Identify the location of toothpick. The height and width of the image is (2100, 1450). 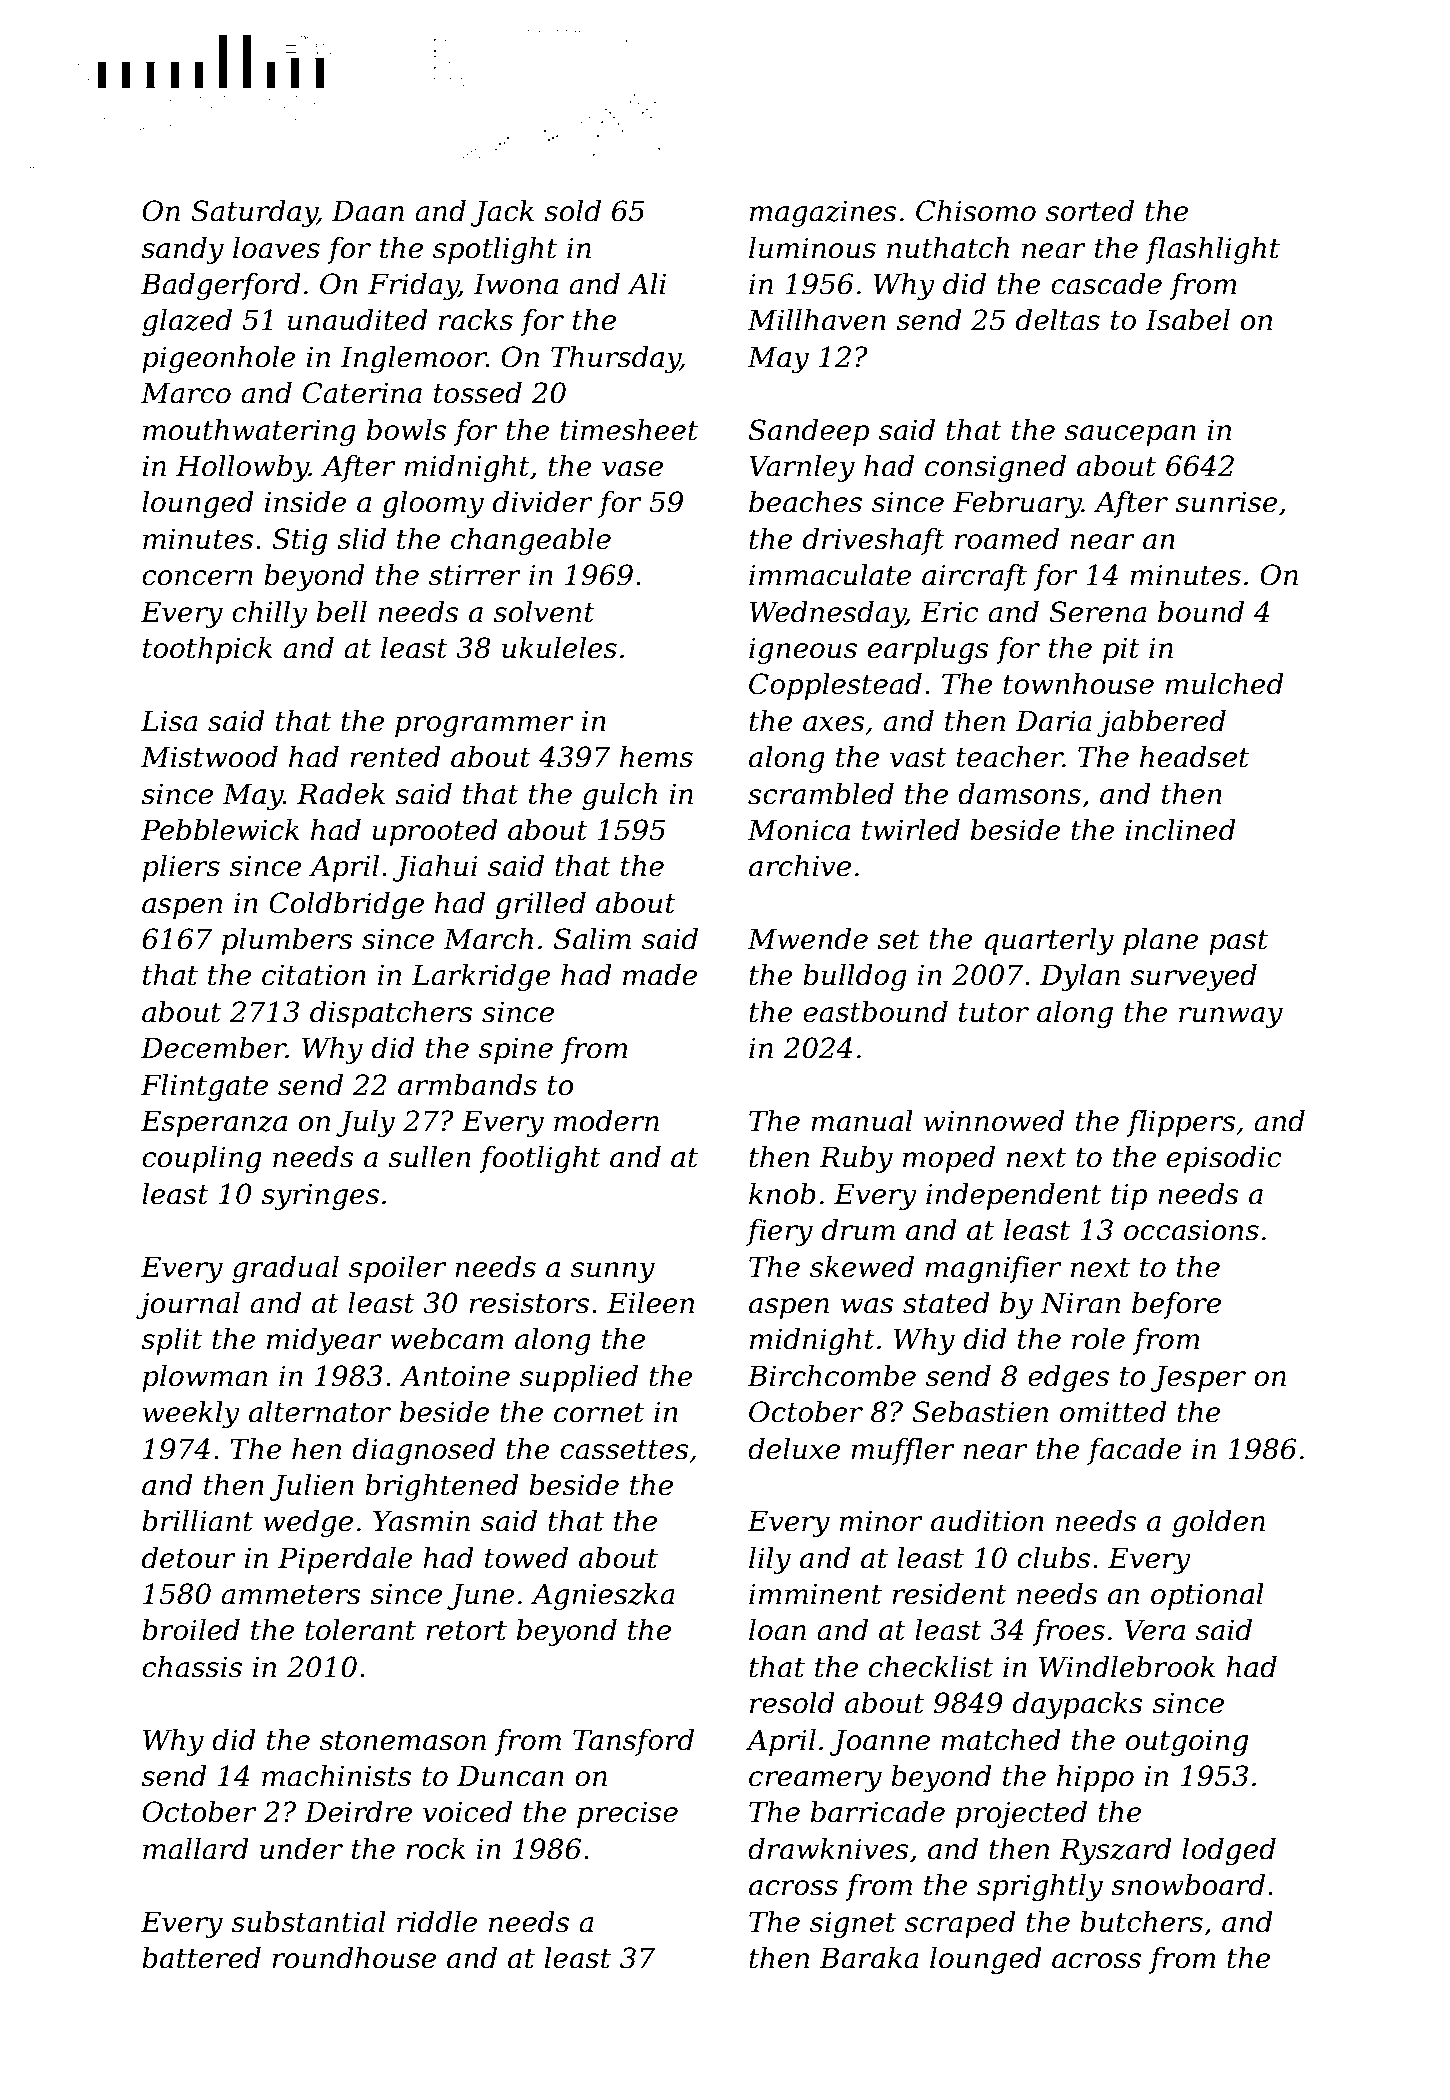
(207, 650).
